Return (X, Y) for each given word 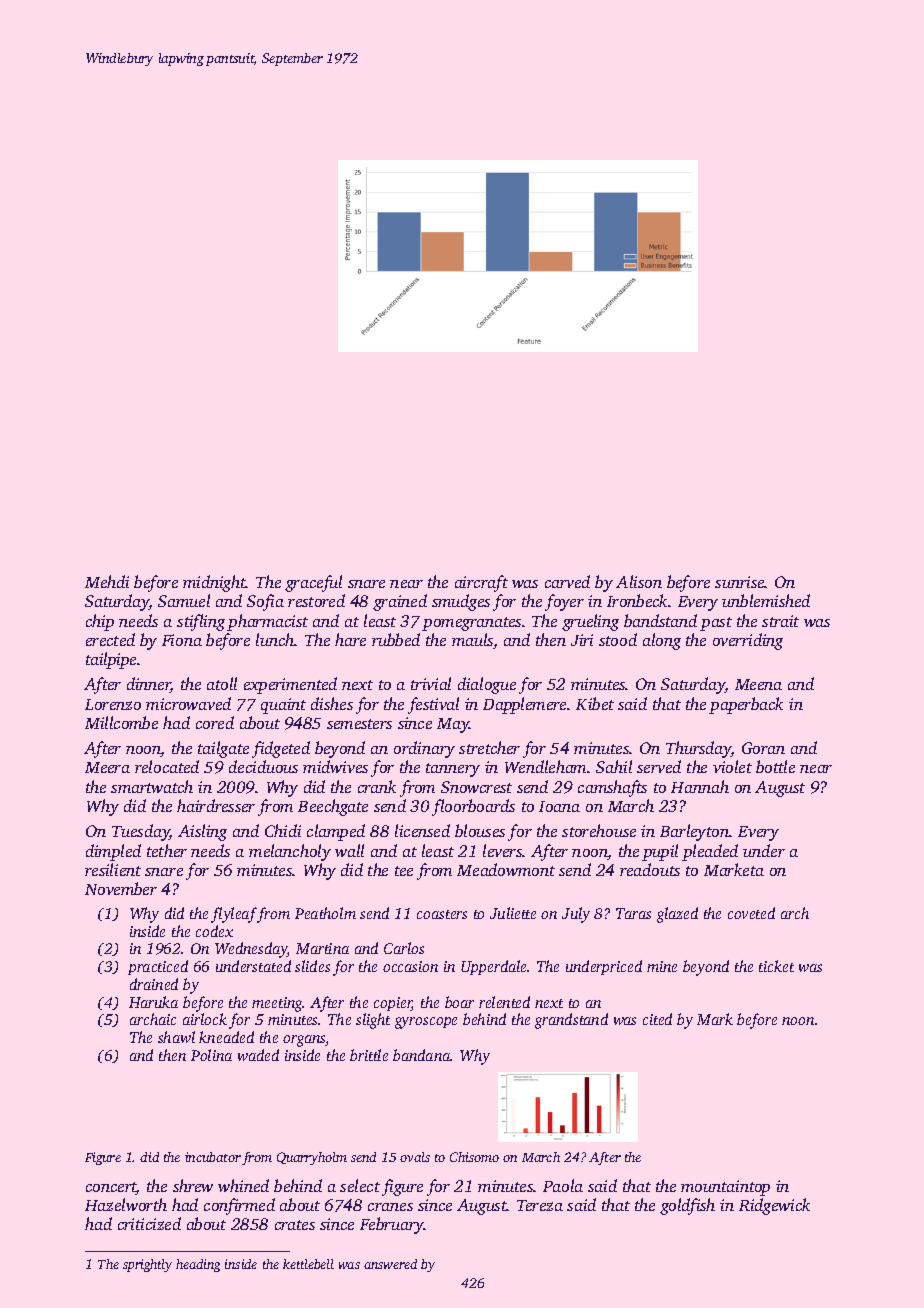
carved (567, 581)
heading (198, 1265)
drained (154, 984)
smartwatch (152, 786)
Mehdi (107, 581)
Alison (639, 581)
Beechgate (333, 807)
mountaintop (725, 1188)
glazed (677, 915)
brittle (369, 1055)
